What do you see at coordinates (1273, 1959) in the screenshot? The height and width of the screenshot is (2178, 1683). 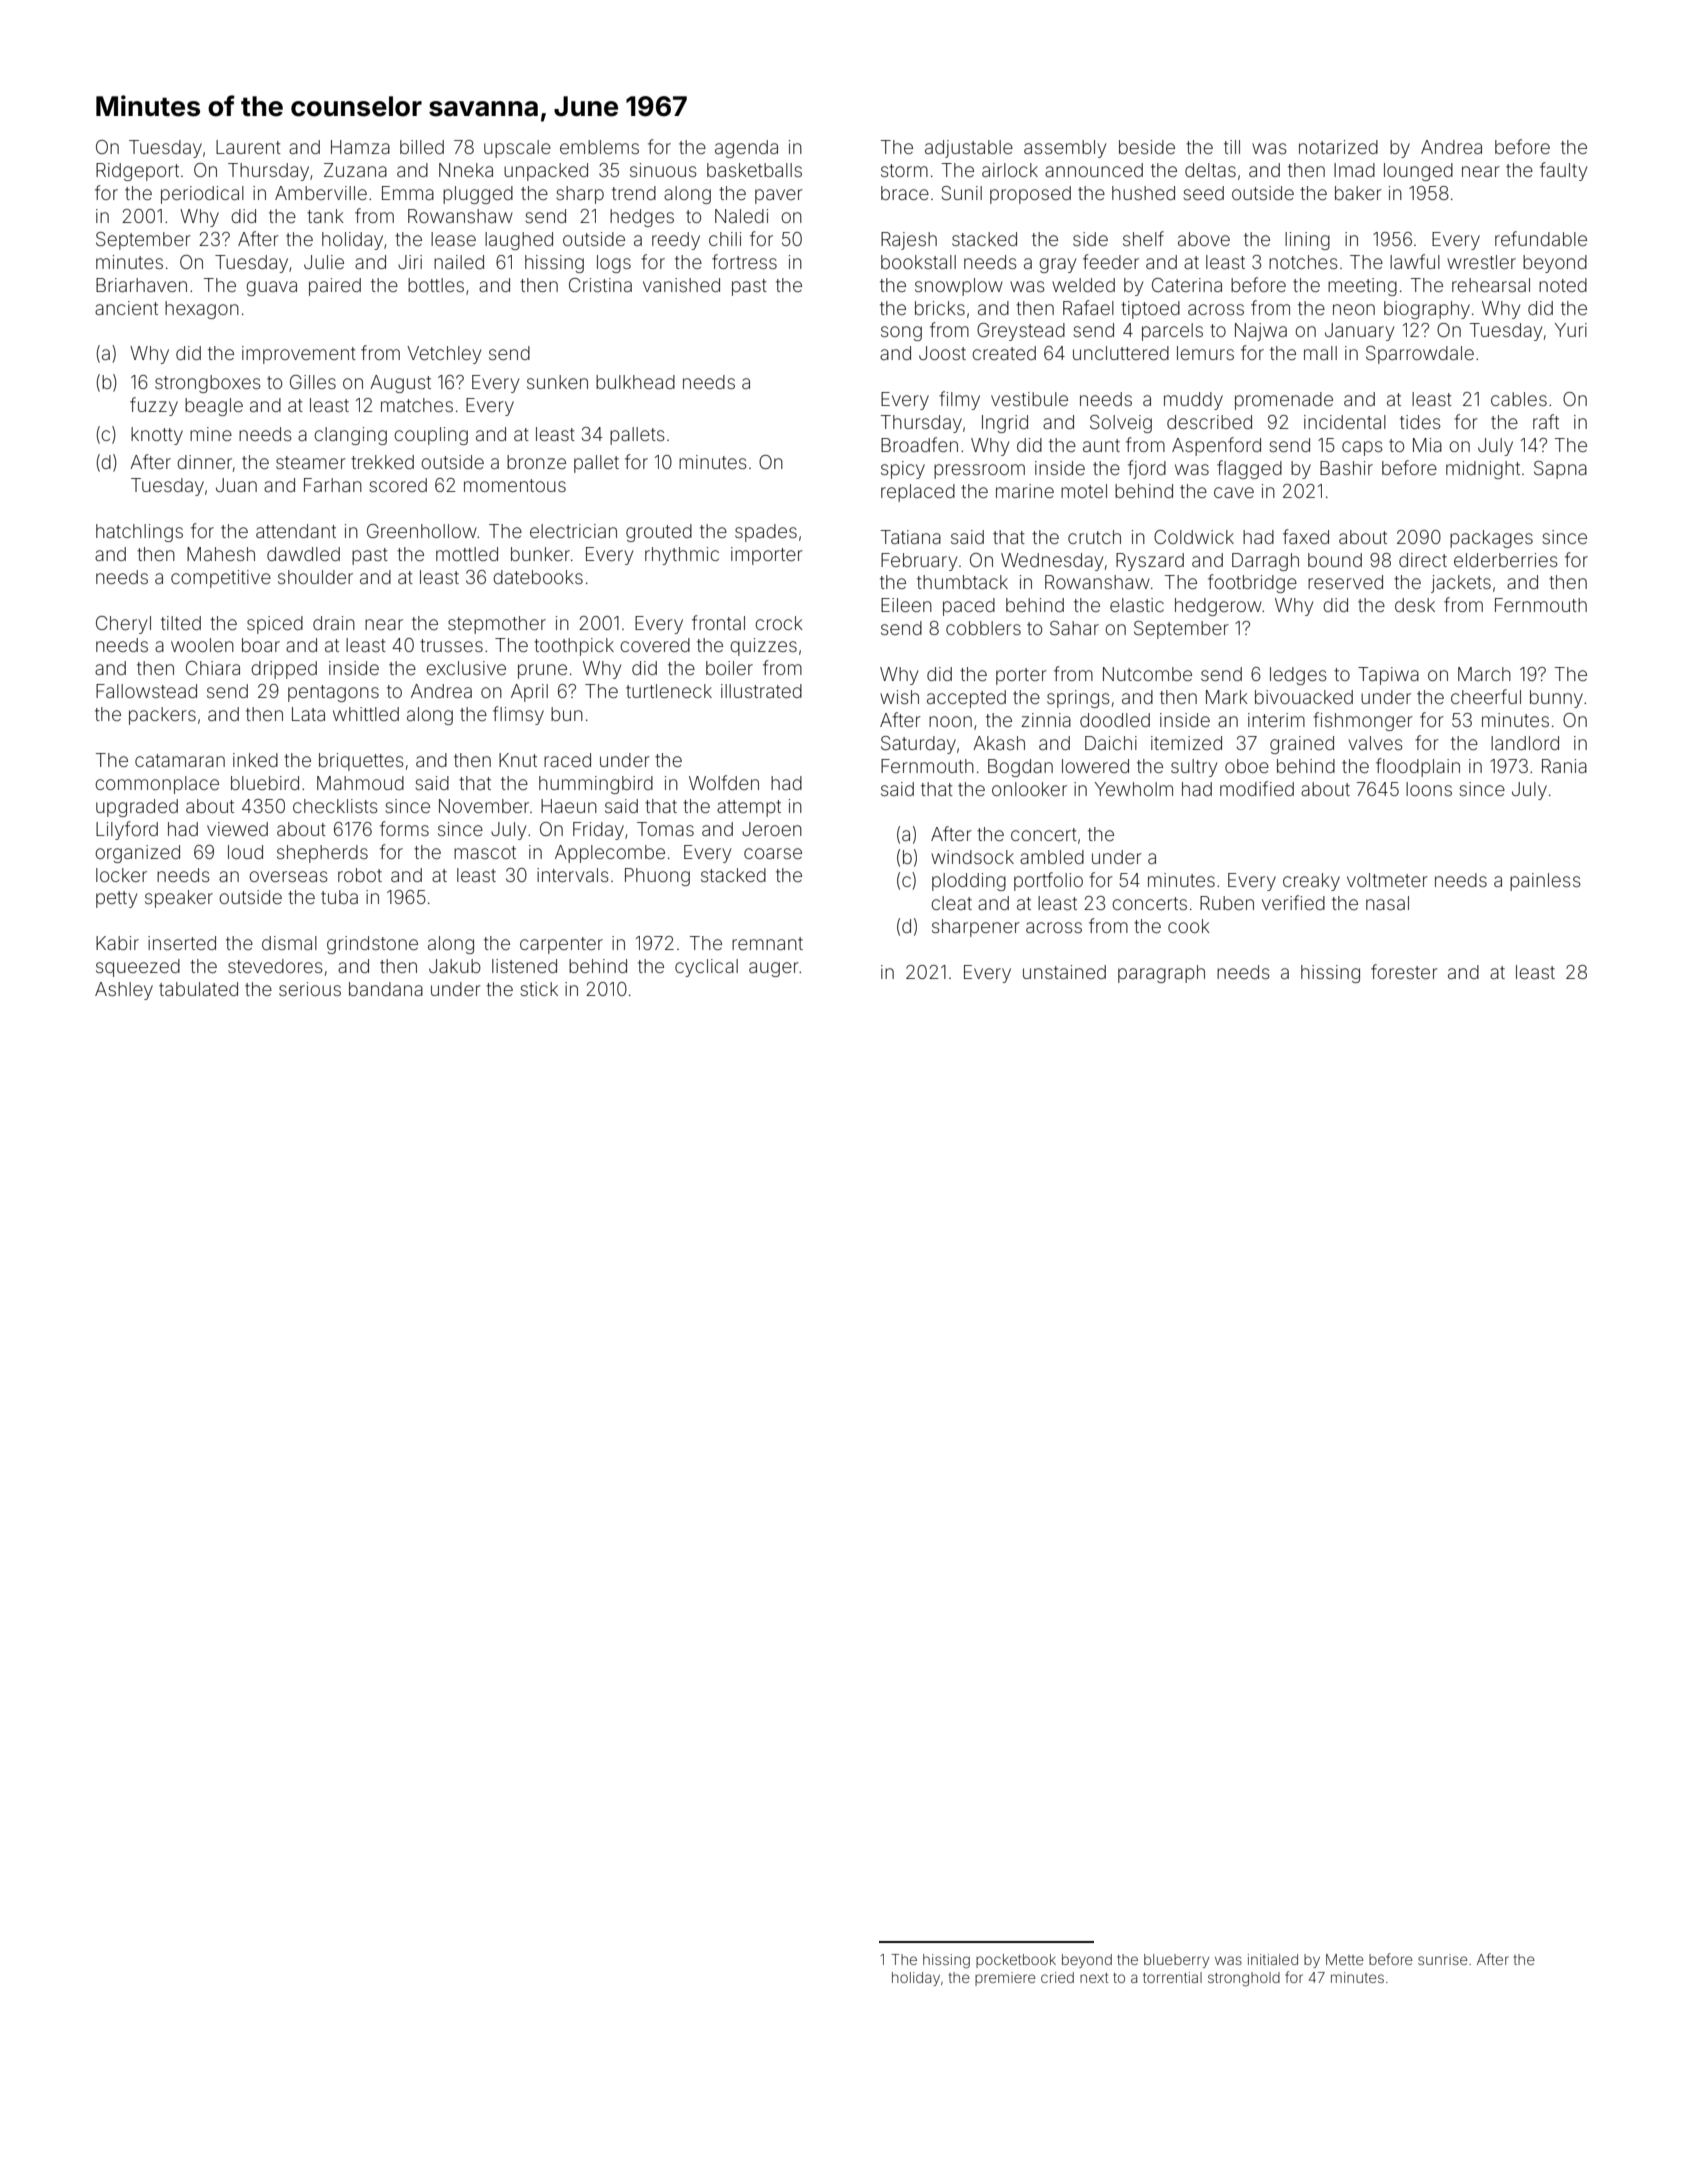 I see `initialed` at bounding box center [1273, 1959].
